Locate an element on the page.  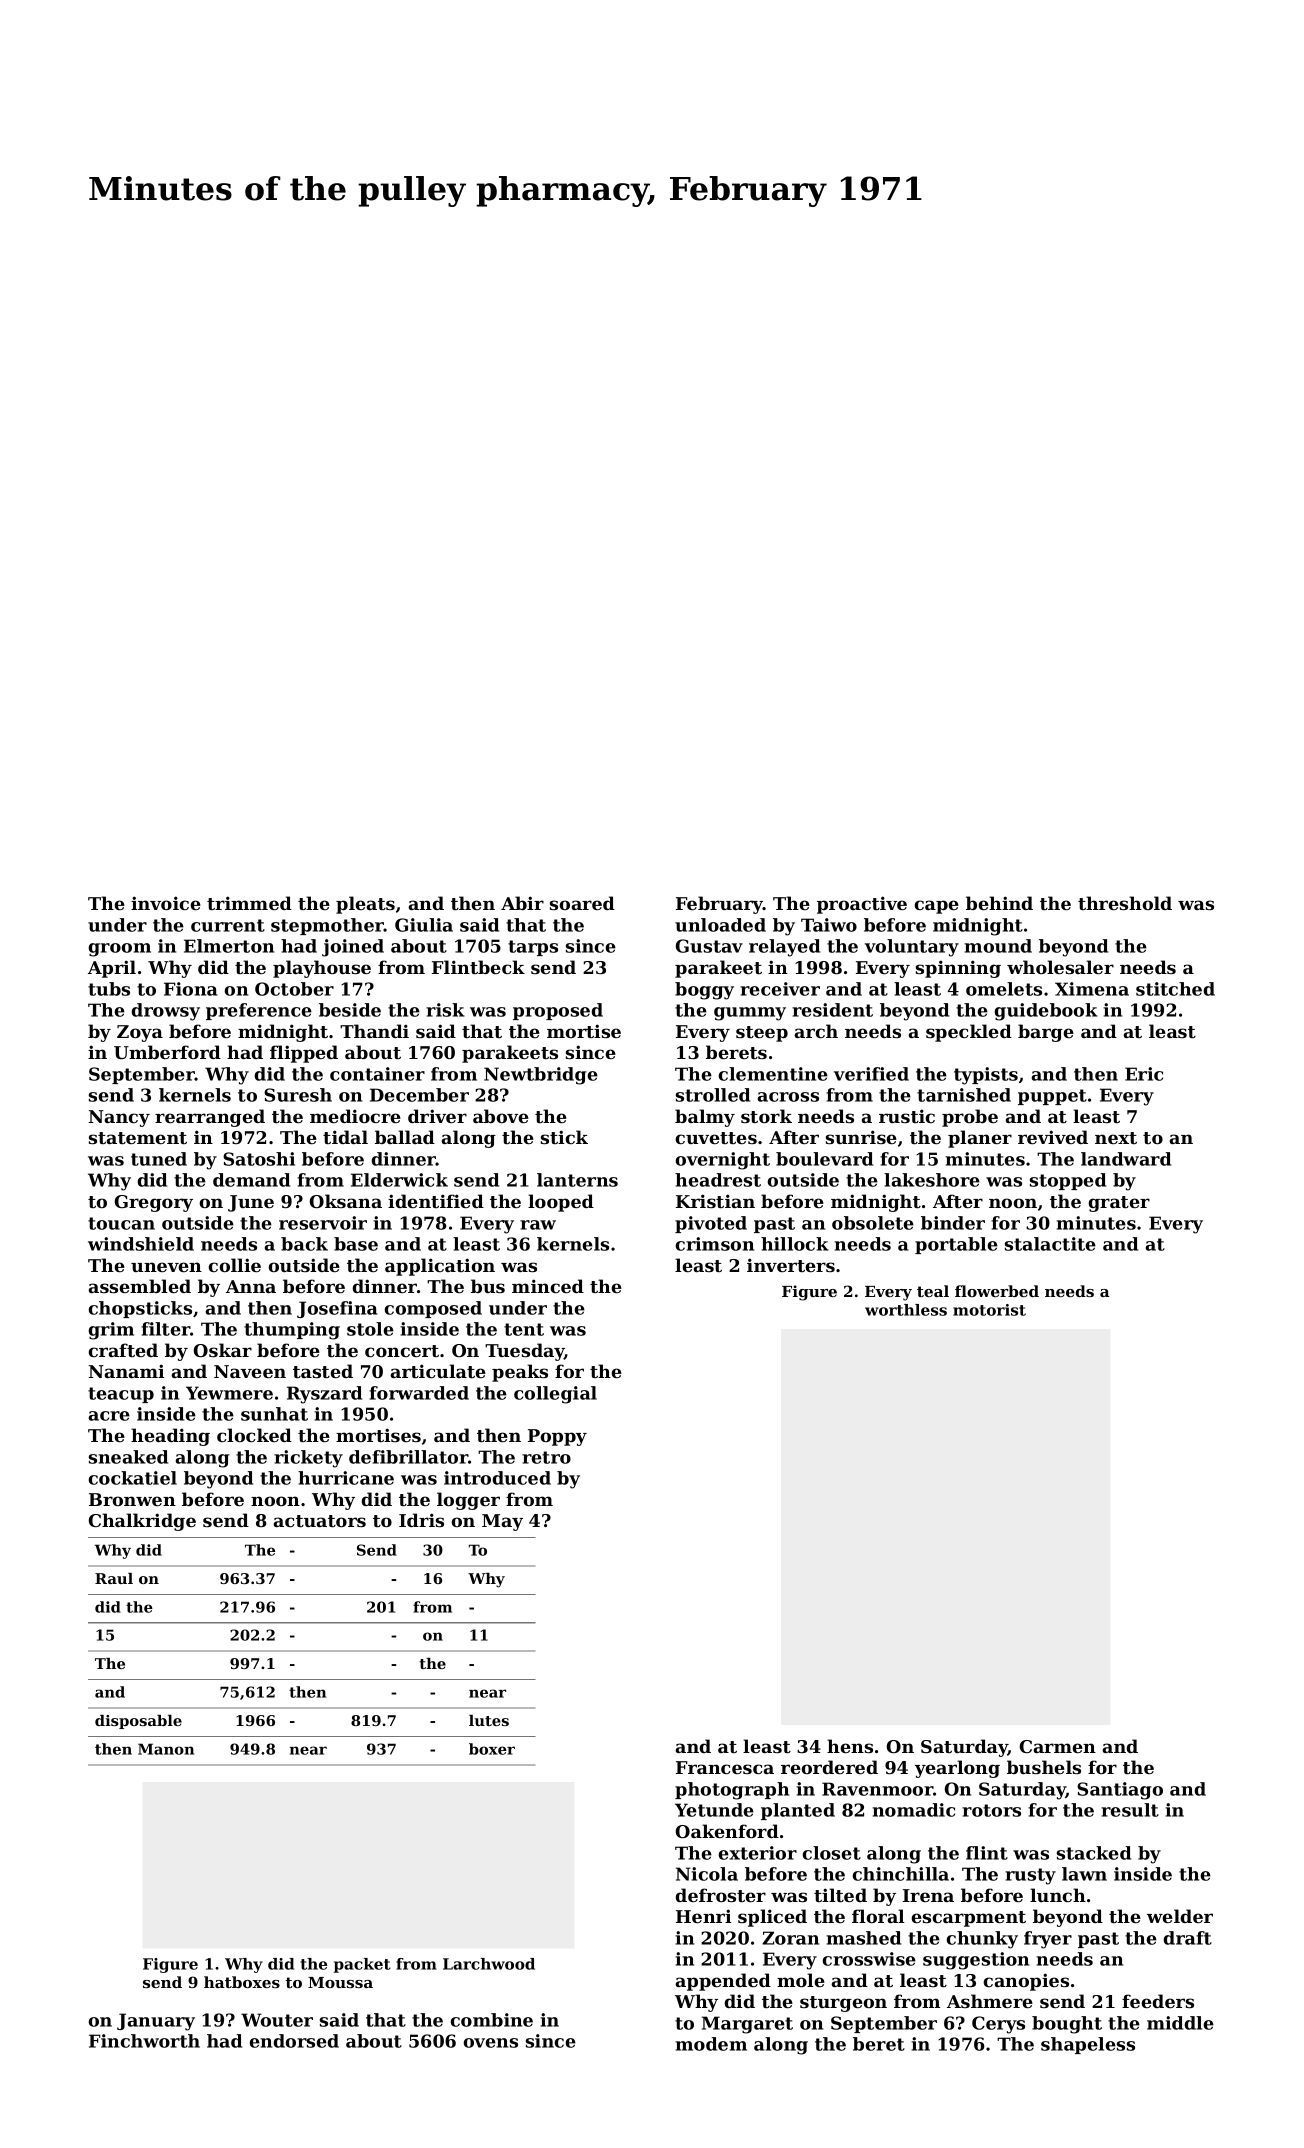
hatboxes is located at coordinates (242, 1982).
